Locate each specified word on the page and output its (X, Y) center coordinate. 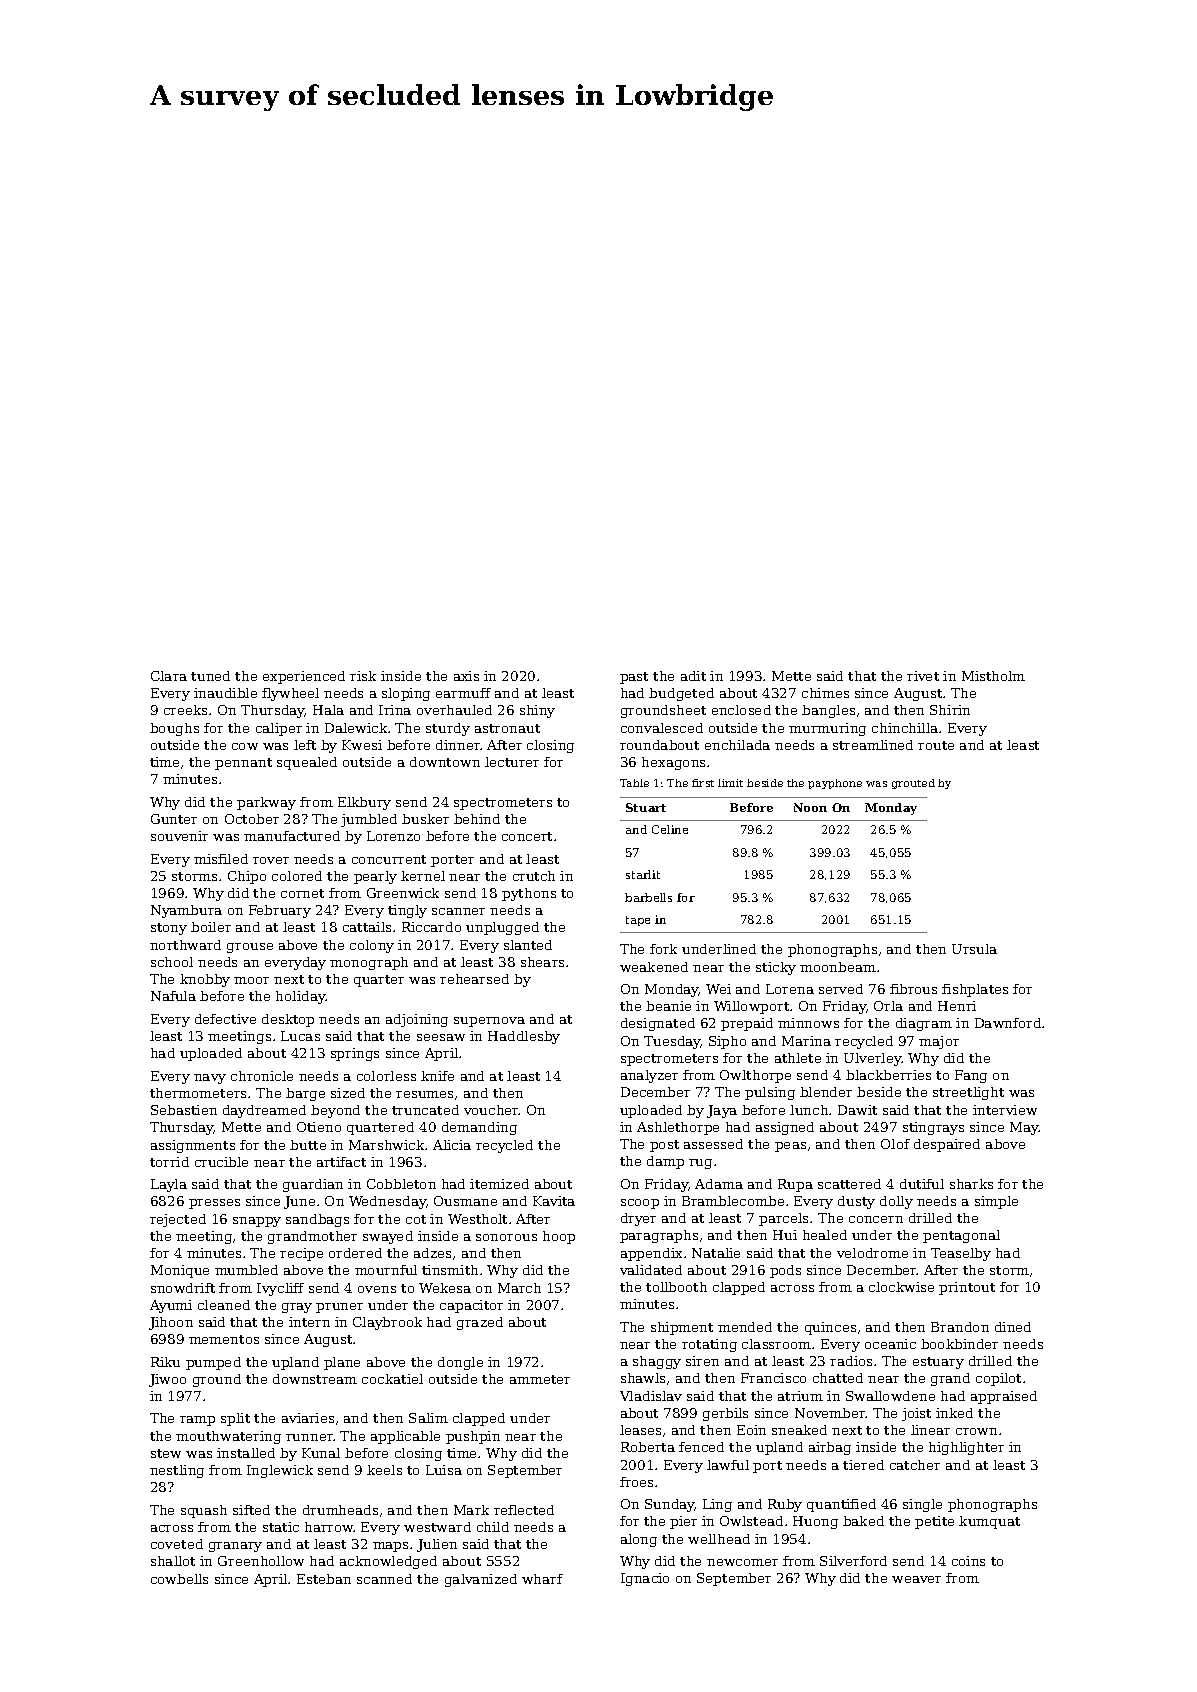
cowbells (179, 1579)
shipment (682, 1328)
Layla (169, 1185)
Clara (169, 676)
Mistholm (993, 676)
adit (693, 676)
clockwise (901, 1287)
